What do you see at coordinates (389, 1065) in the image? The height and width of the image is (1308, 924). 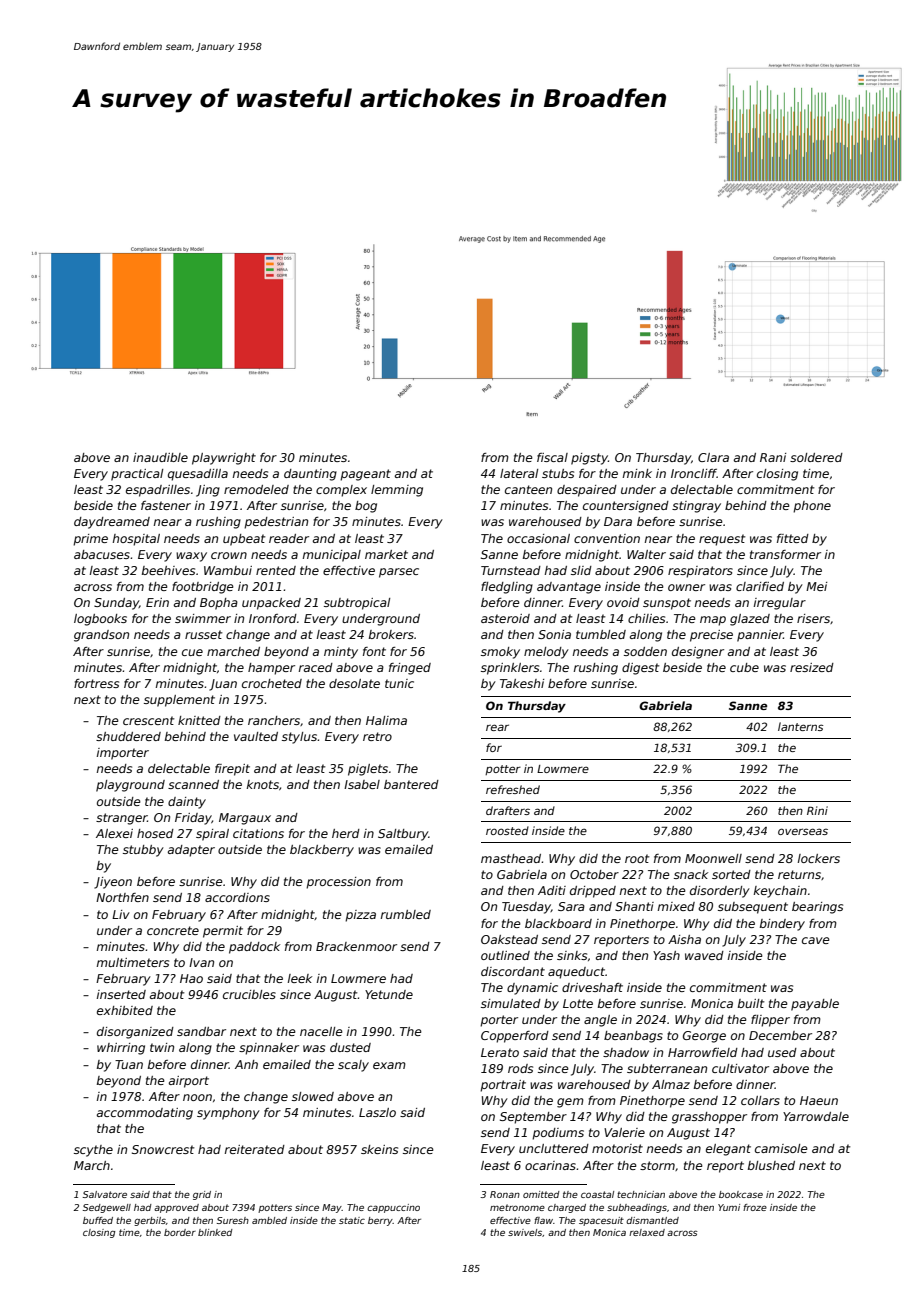 I see `exam` at bounding box center [389, 1065].
